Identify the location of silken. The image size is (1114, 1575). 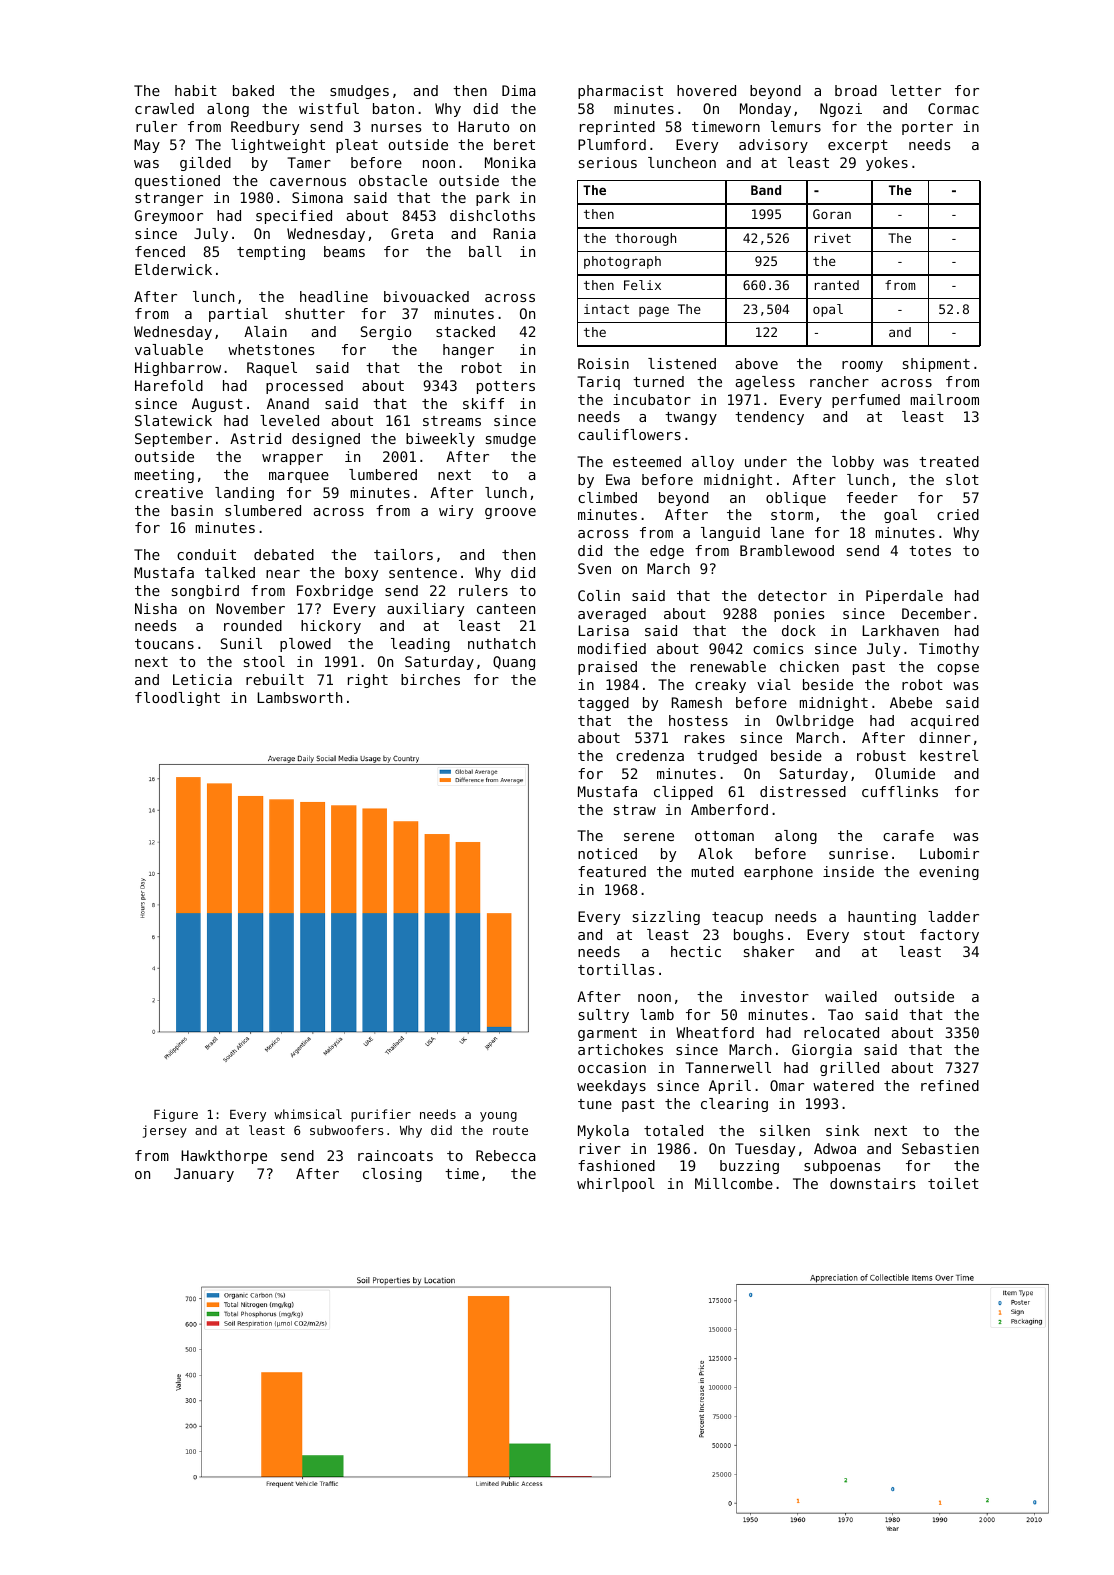
(785, 1130).
